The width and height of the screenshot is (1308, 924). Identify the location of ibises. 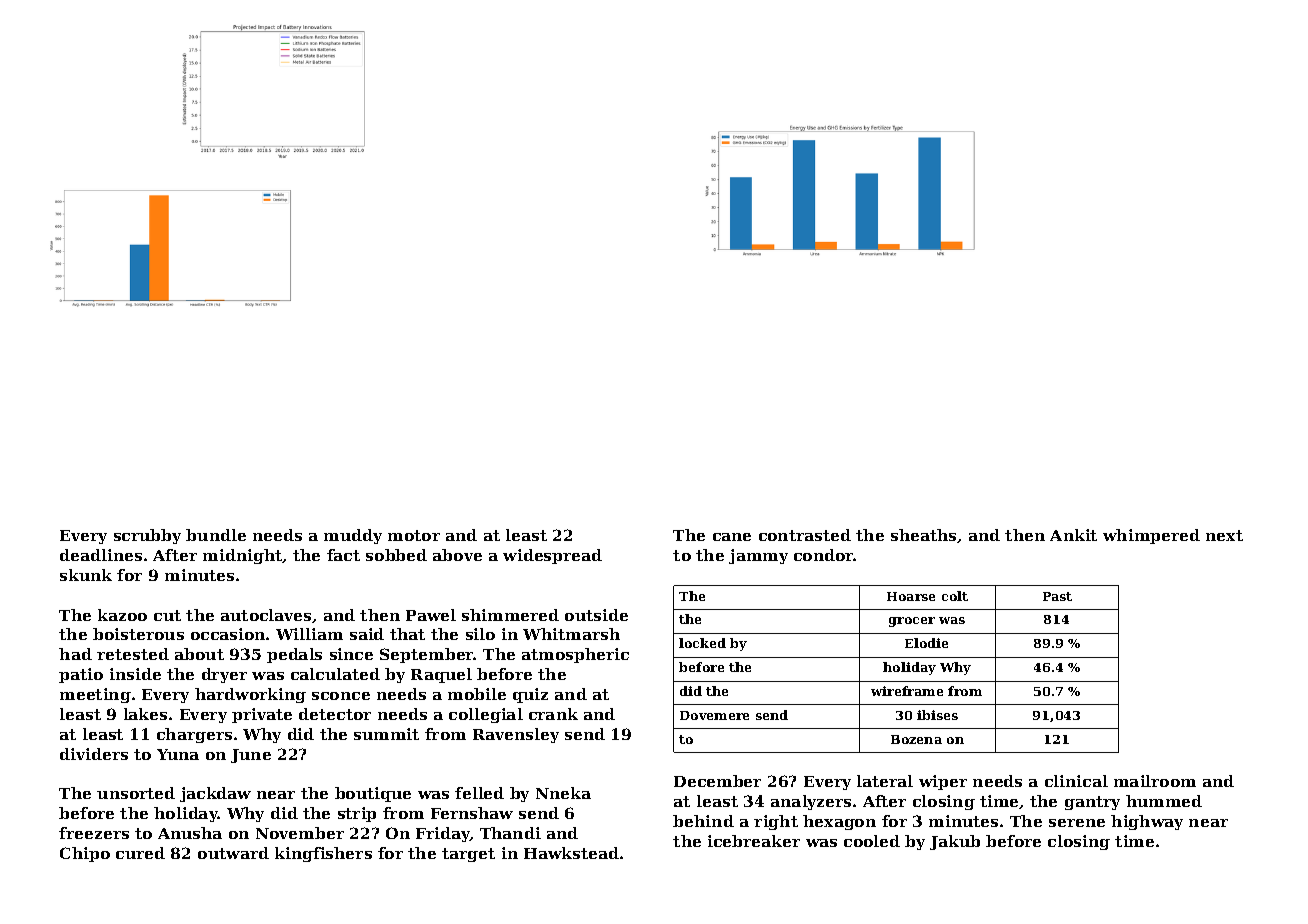
(937, 715).
